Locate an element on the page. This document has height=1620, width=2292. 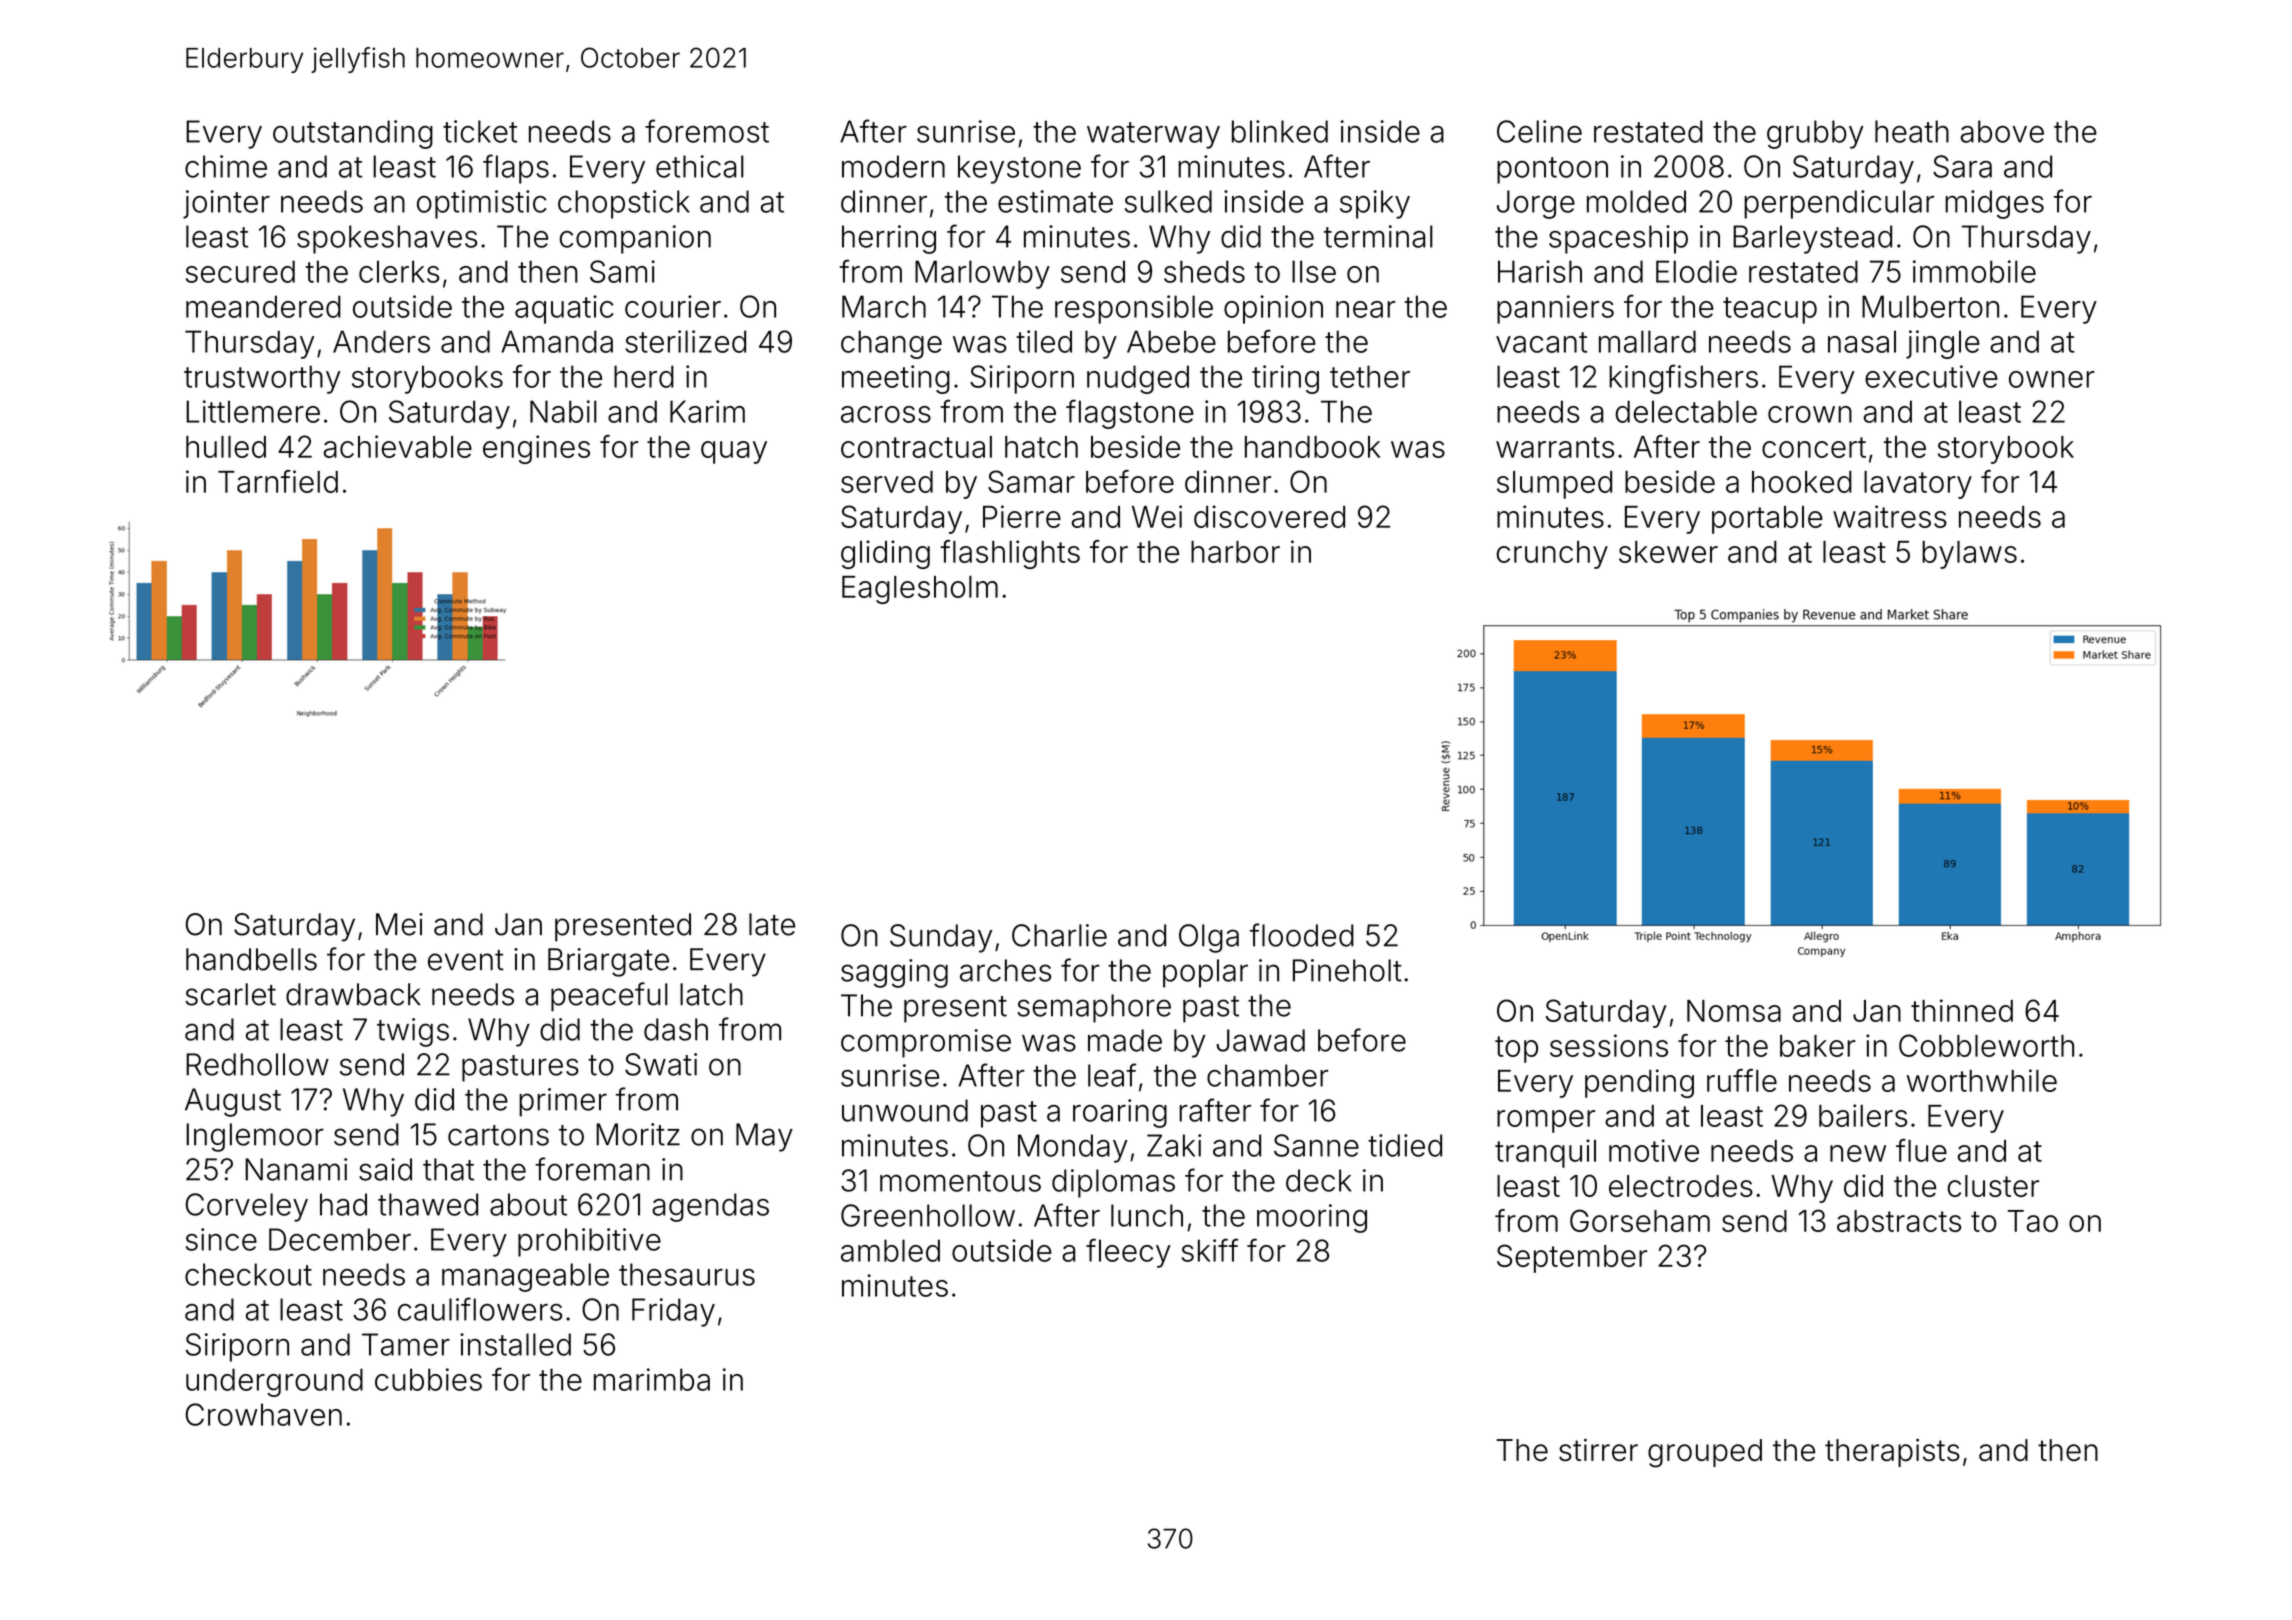
therapists is located at coordinates (1892, 1452).
